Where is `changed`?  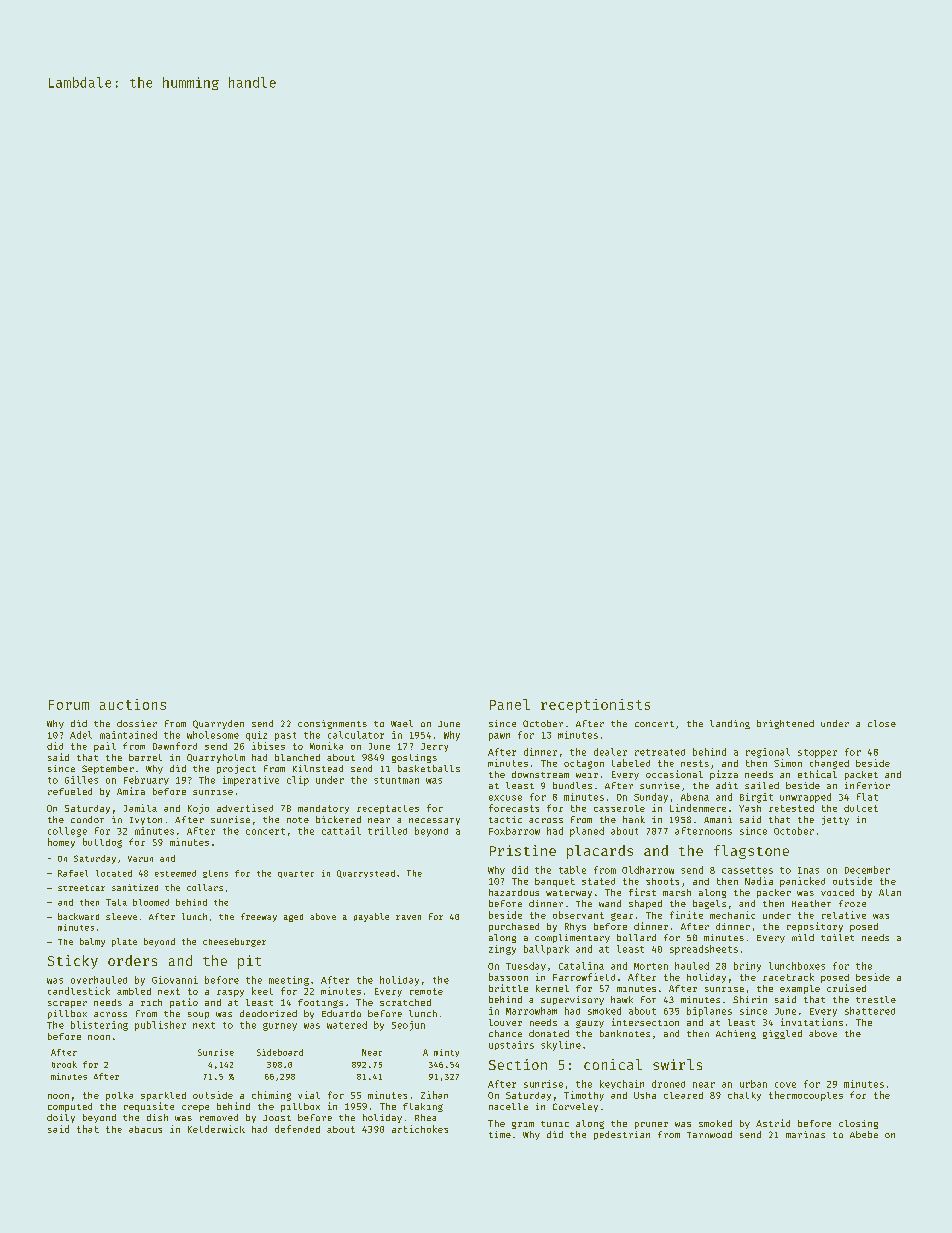 changed is located at coordinates (829, 764).
